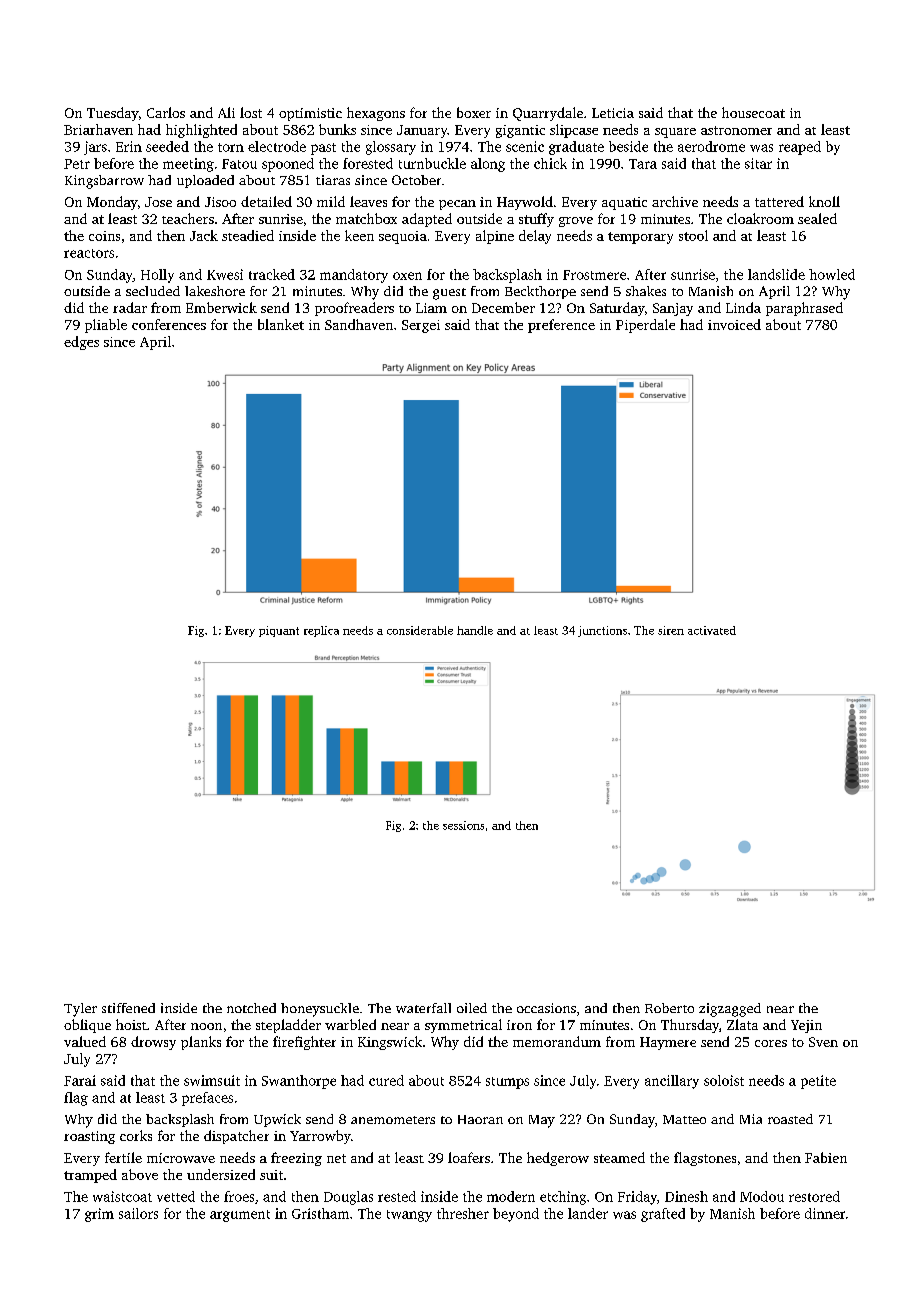 This image has width=924, height=1314. Describe the element at coordinates (613, 113) in the image. I see `Leticia` at that location.
